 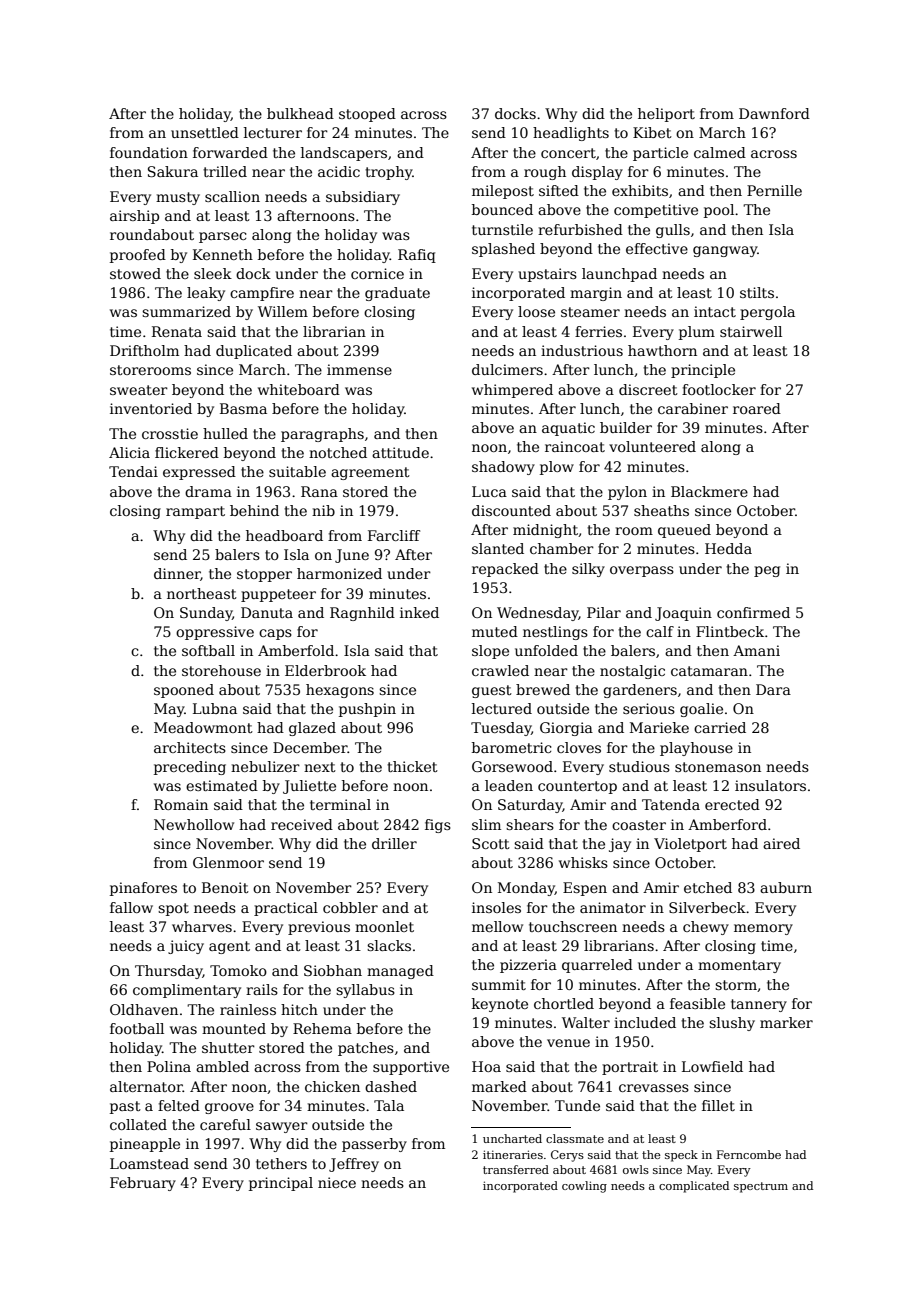 I want to click on slope, so click(x=490, y=652).
